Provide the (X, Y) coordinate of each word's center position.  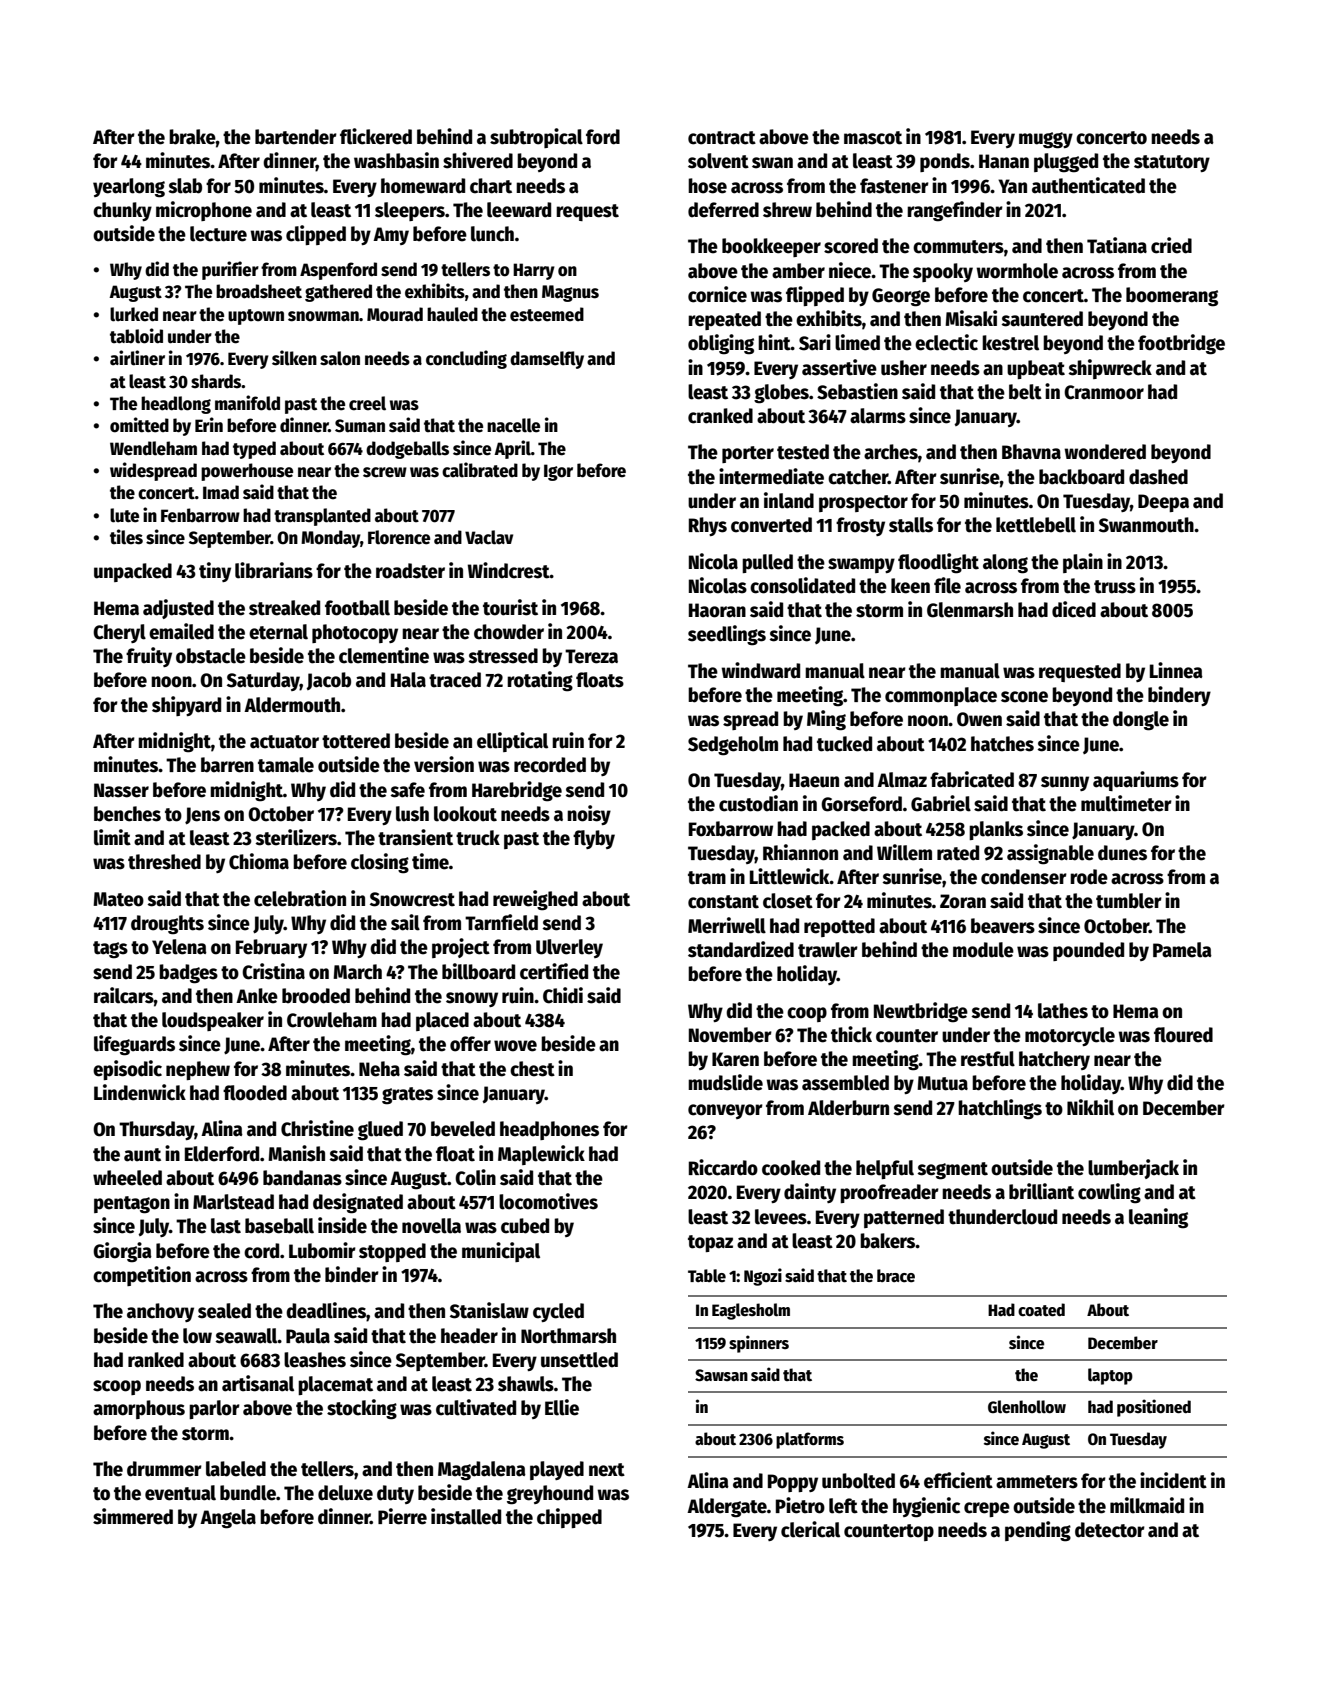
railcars (124, 995)
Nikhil (1090, 1107)
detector (1110, 1530)
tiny (215, 572)
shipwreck (1110, 369)
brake (192, 137)
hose (707, 186)
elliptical (512, 742)
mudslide (725, 1082)
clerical (810, 1529)
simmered (133, 1516)
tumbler (1129, 901)
